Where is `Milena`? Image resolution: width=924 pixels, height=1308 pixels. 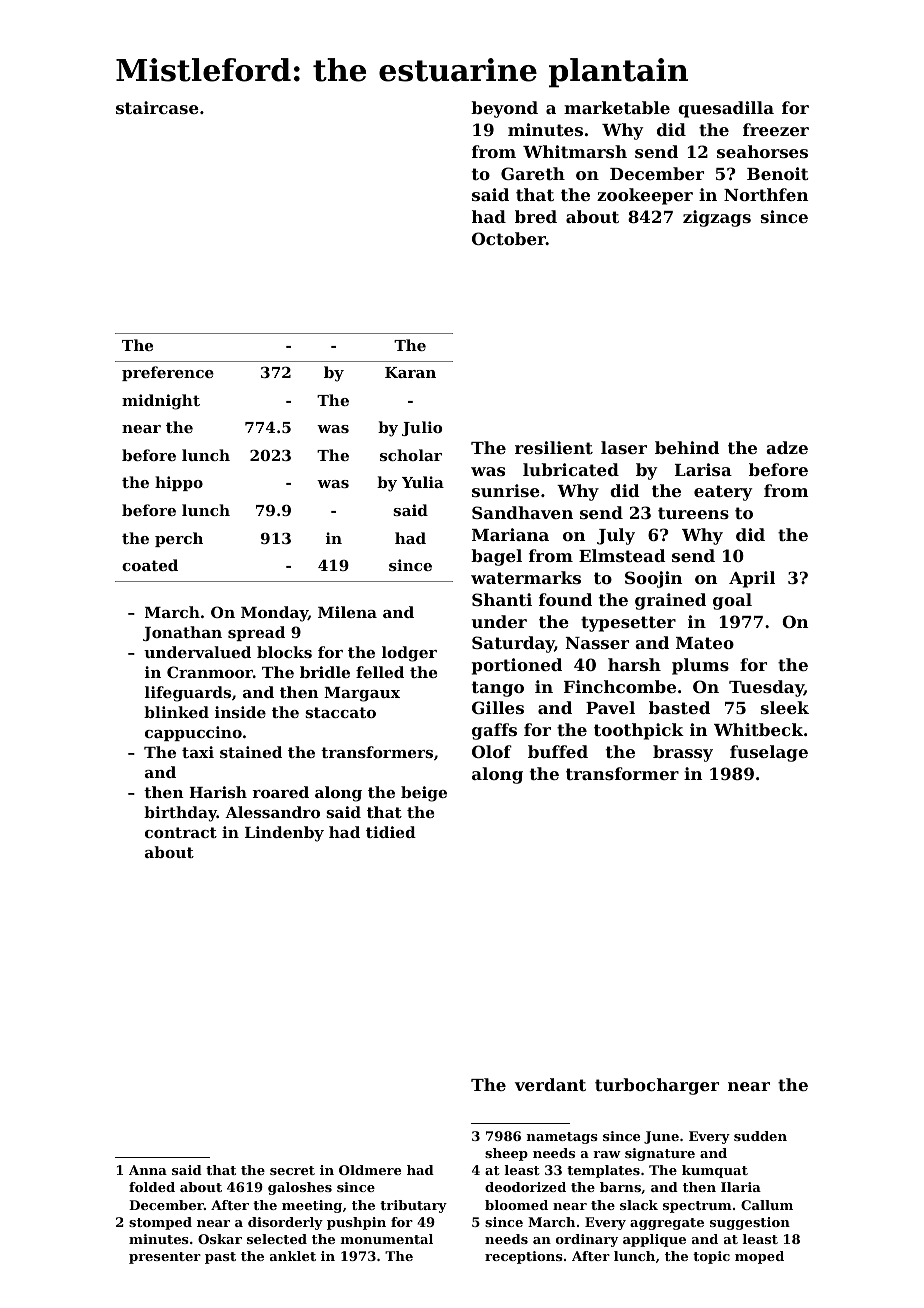
Milena is located at coordinates (347, 612).
